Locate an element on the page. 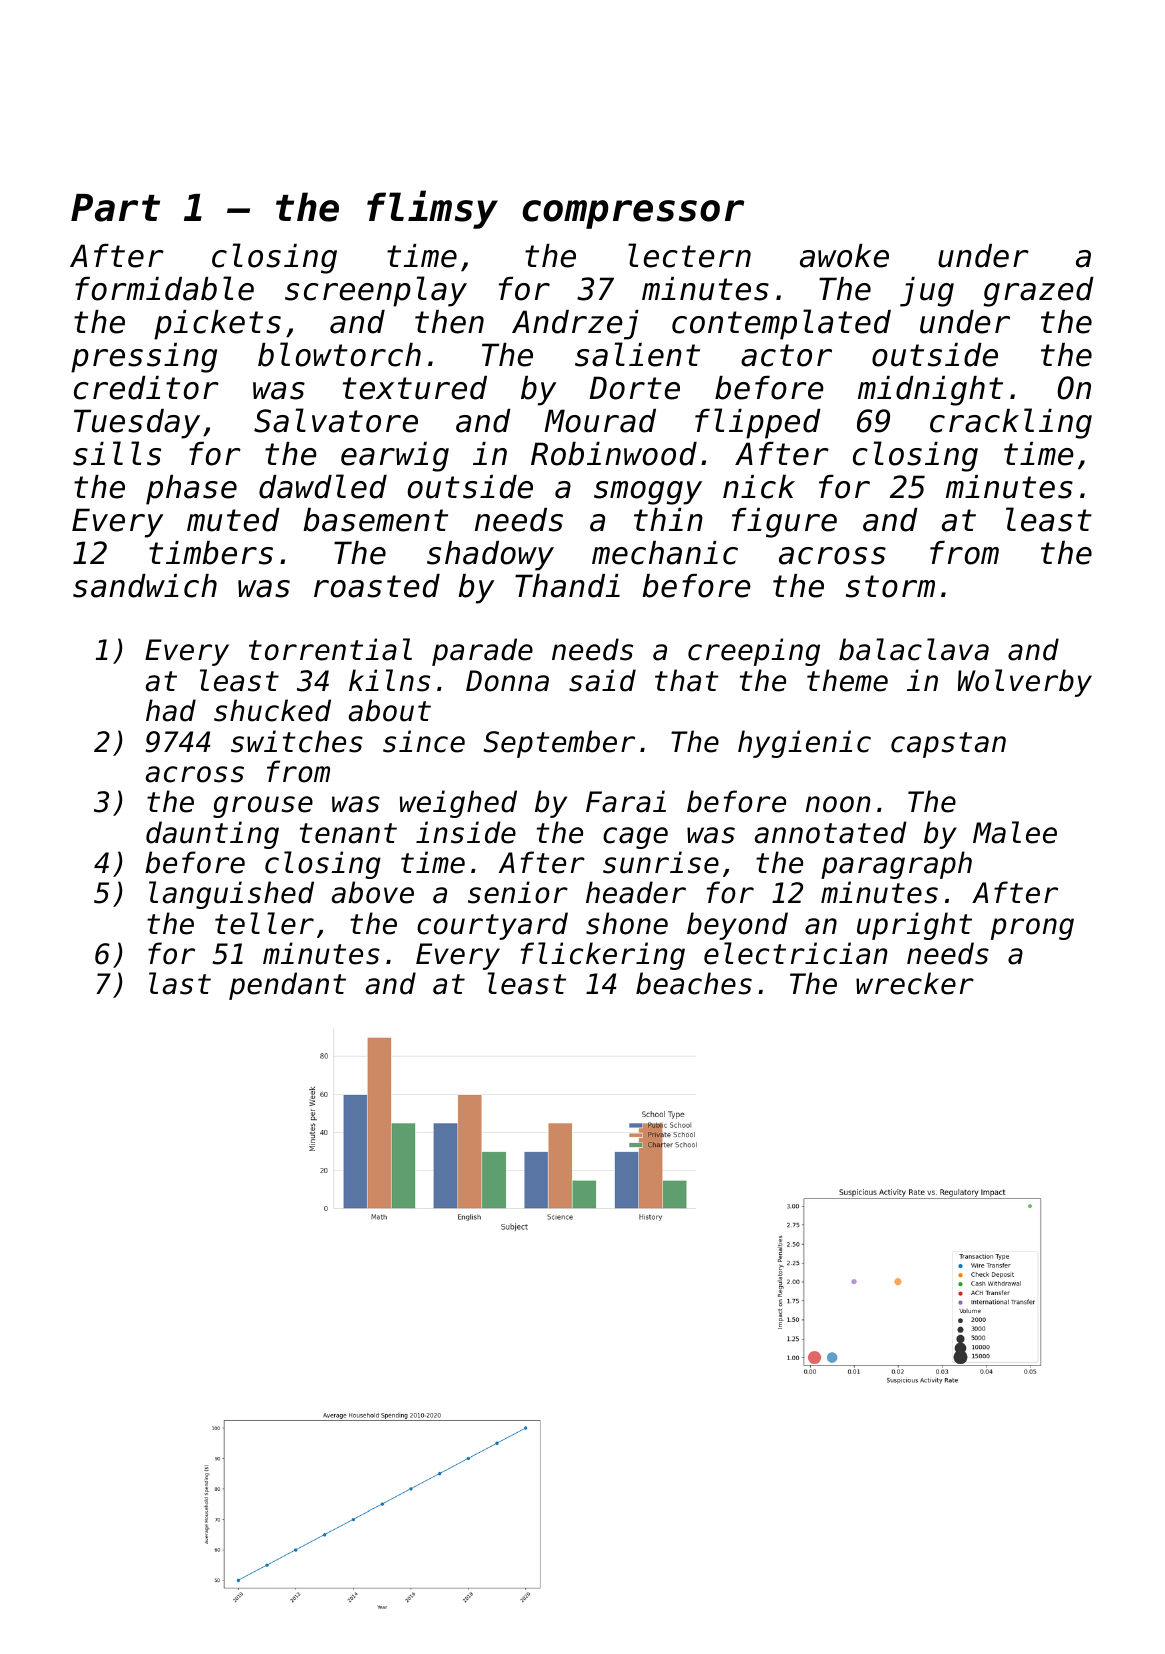 Image resolution: width=1165 pixels, height=1654 pixels. hygienic is located at coordinates (804, 744).
